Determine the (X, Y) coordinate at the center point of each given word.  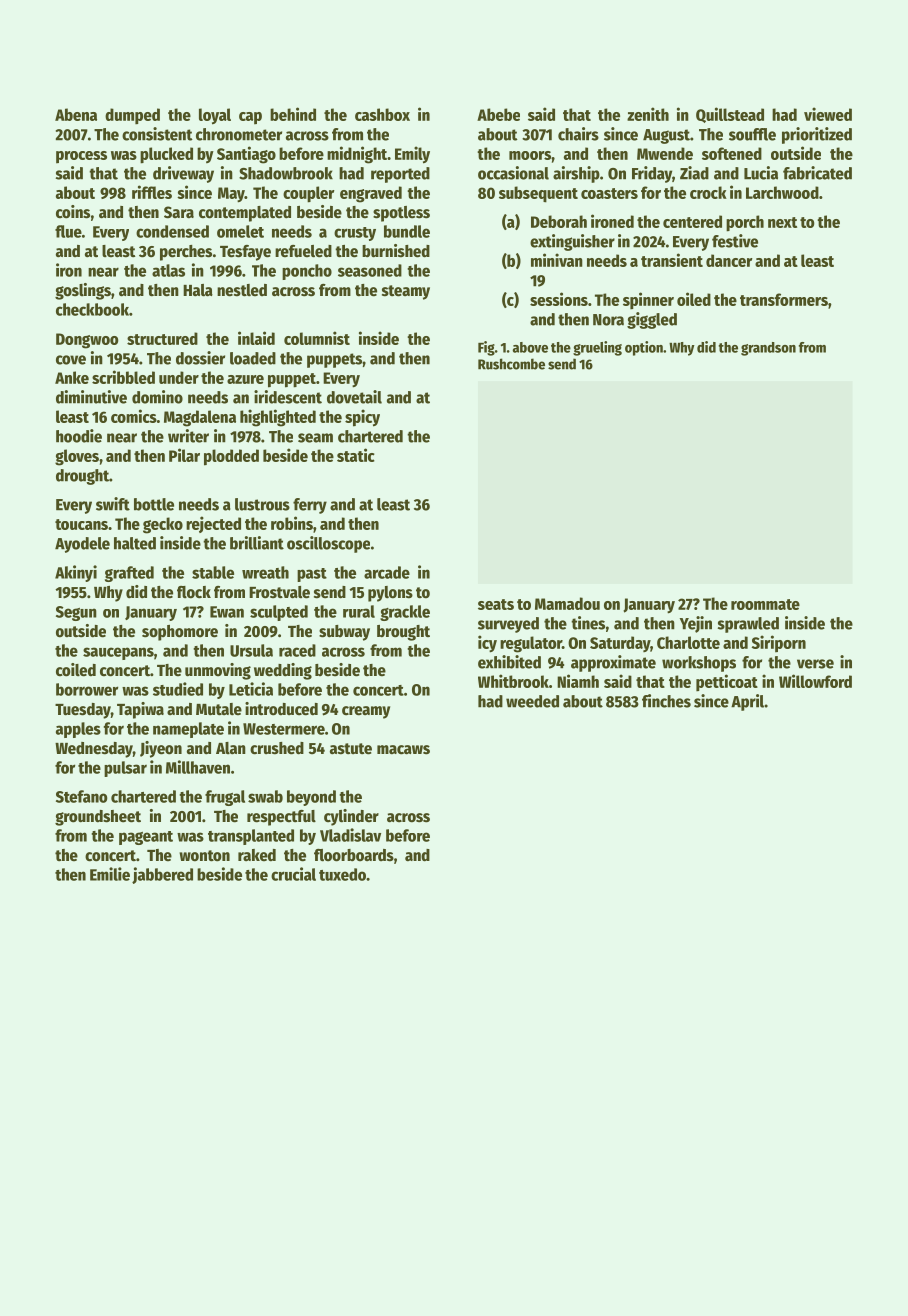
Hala (198, 290)
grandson (768, 349)
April (747, 702)
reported (400, 175)
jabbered (162, 875)
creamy (366, 712)
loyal (215, 116)
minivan (557, 260)
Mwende (665, 153)
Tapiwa (140, 710)
